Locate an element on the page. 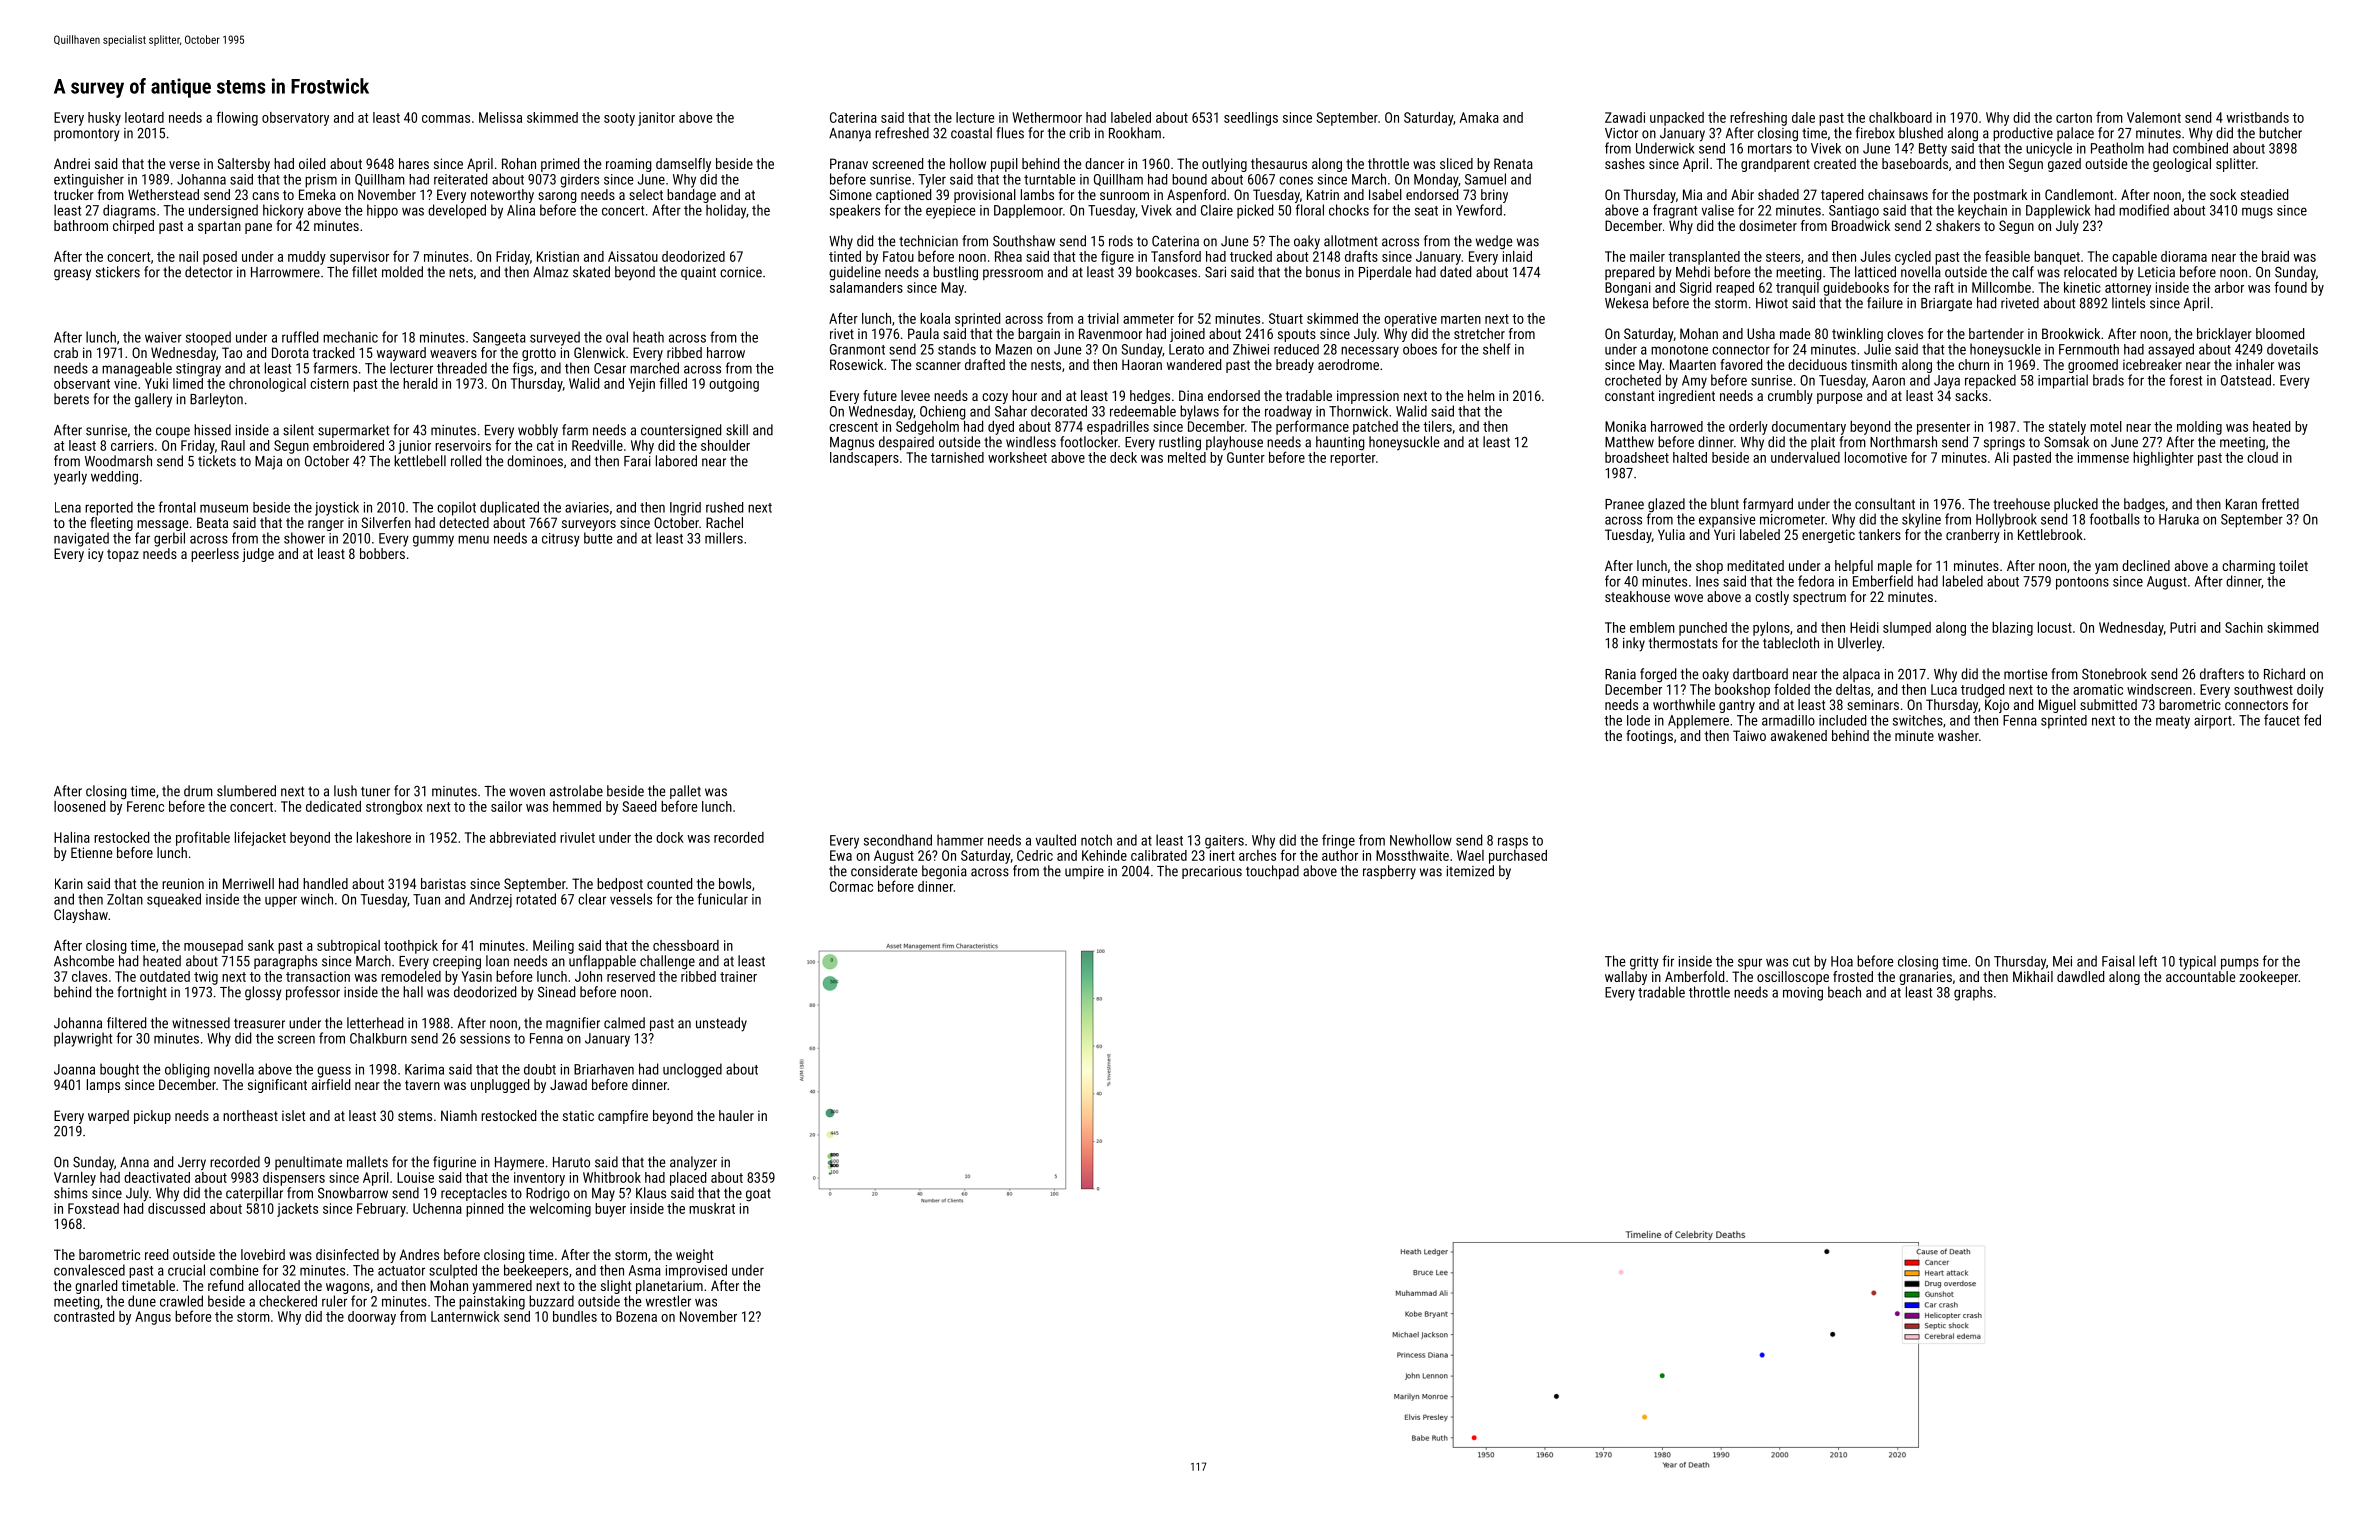 This page has width=2380, height=1540. chalkboard is located at coordinates (1900, 117).
